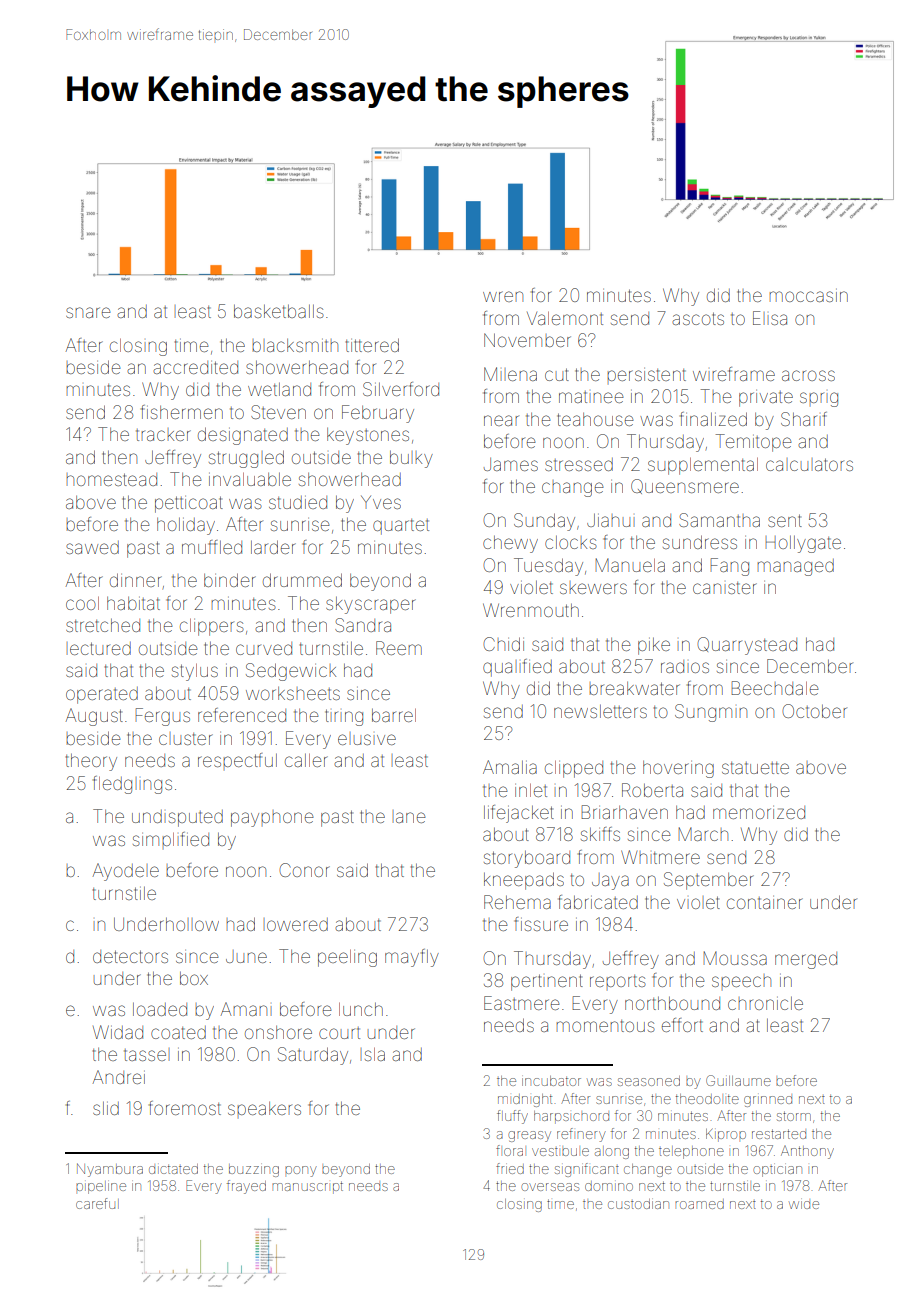  What do you see at coordinates (804, 419) in the document?
I see `Sharif` at bounding box center [804, 419].
